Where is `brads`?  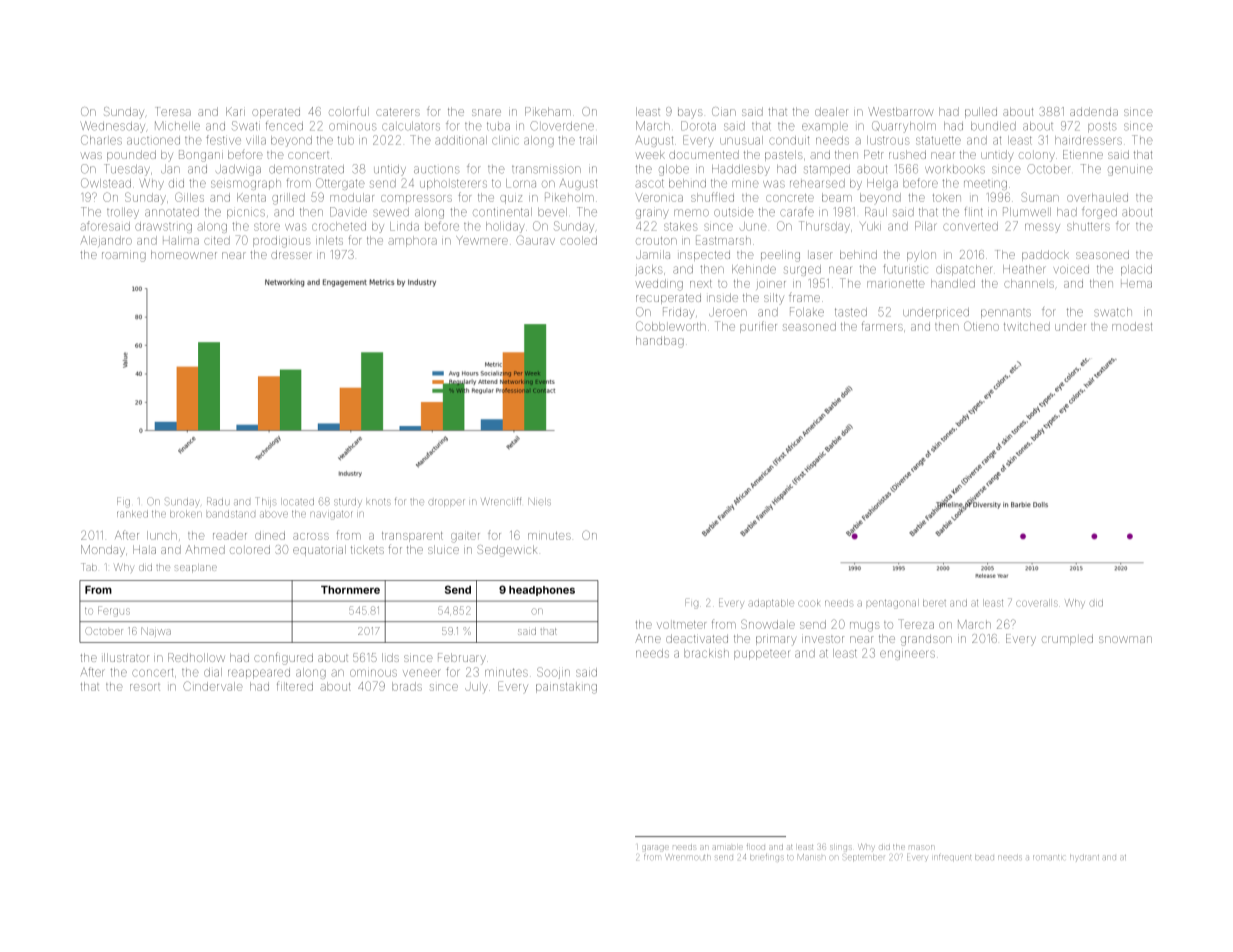
brads is located at coordinates (407, 686).
